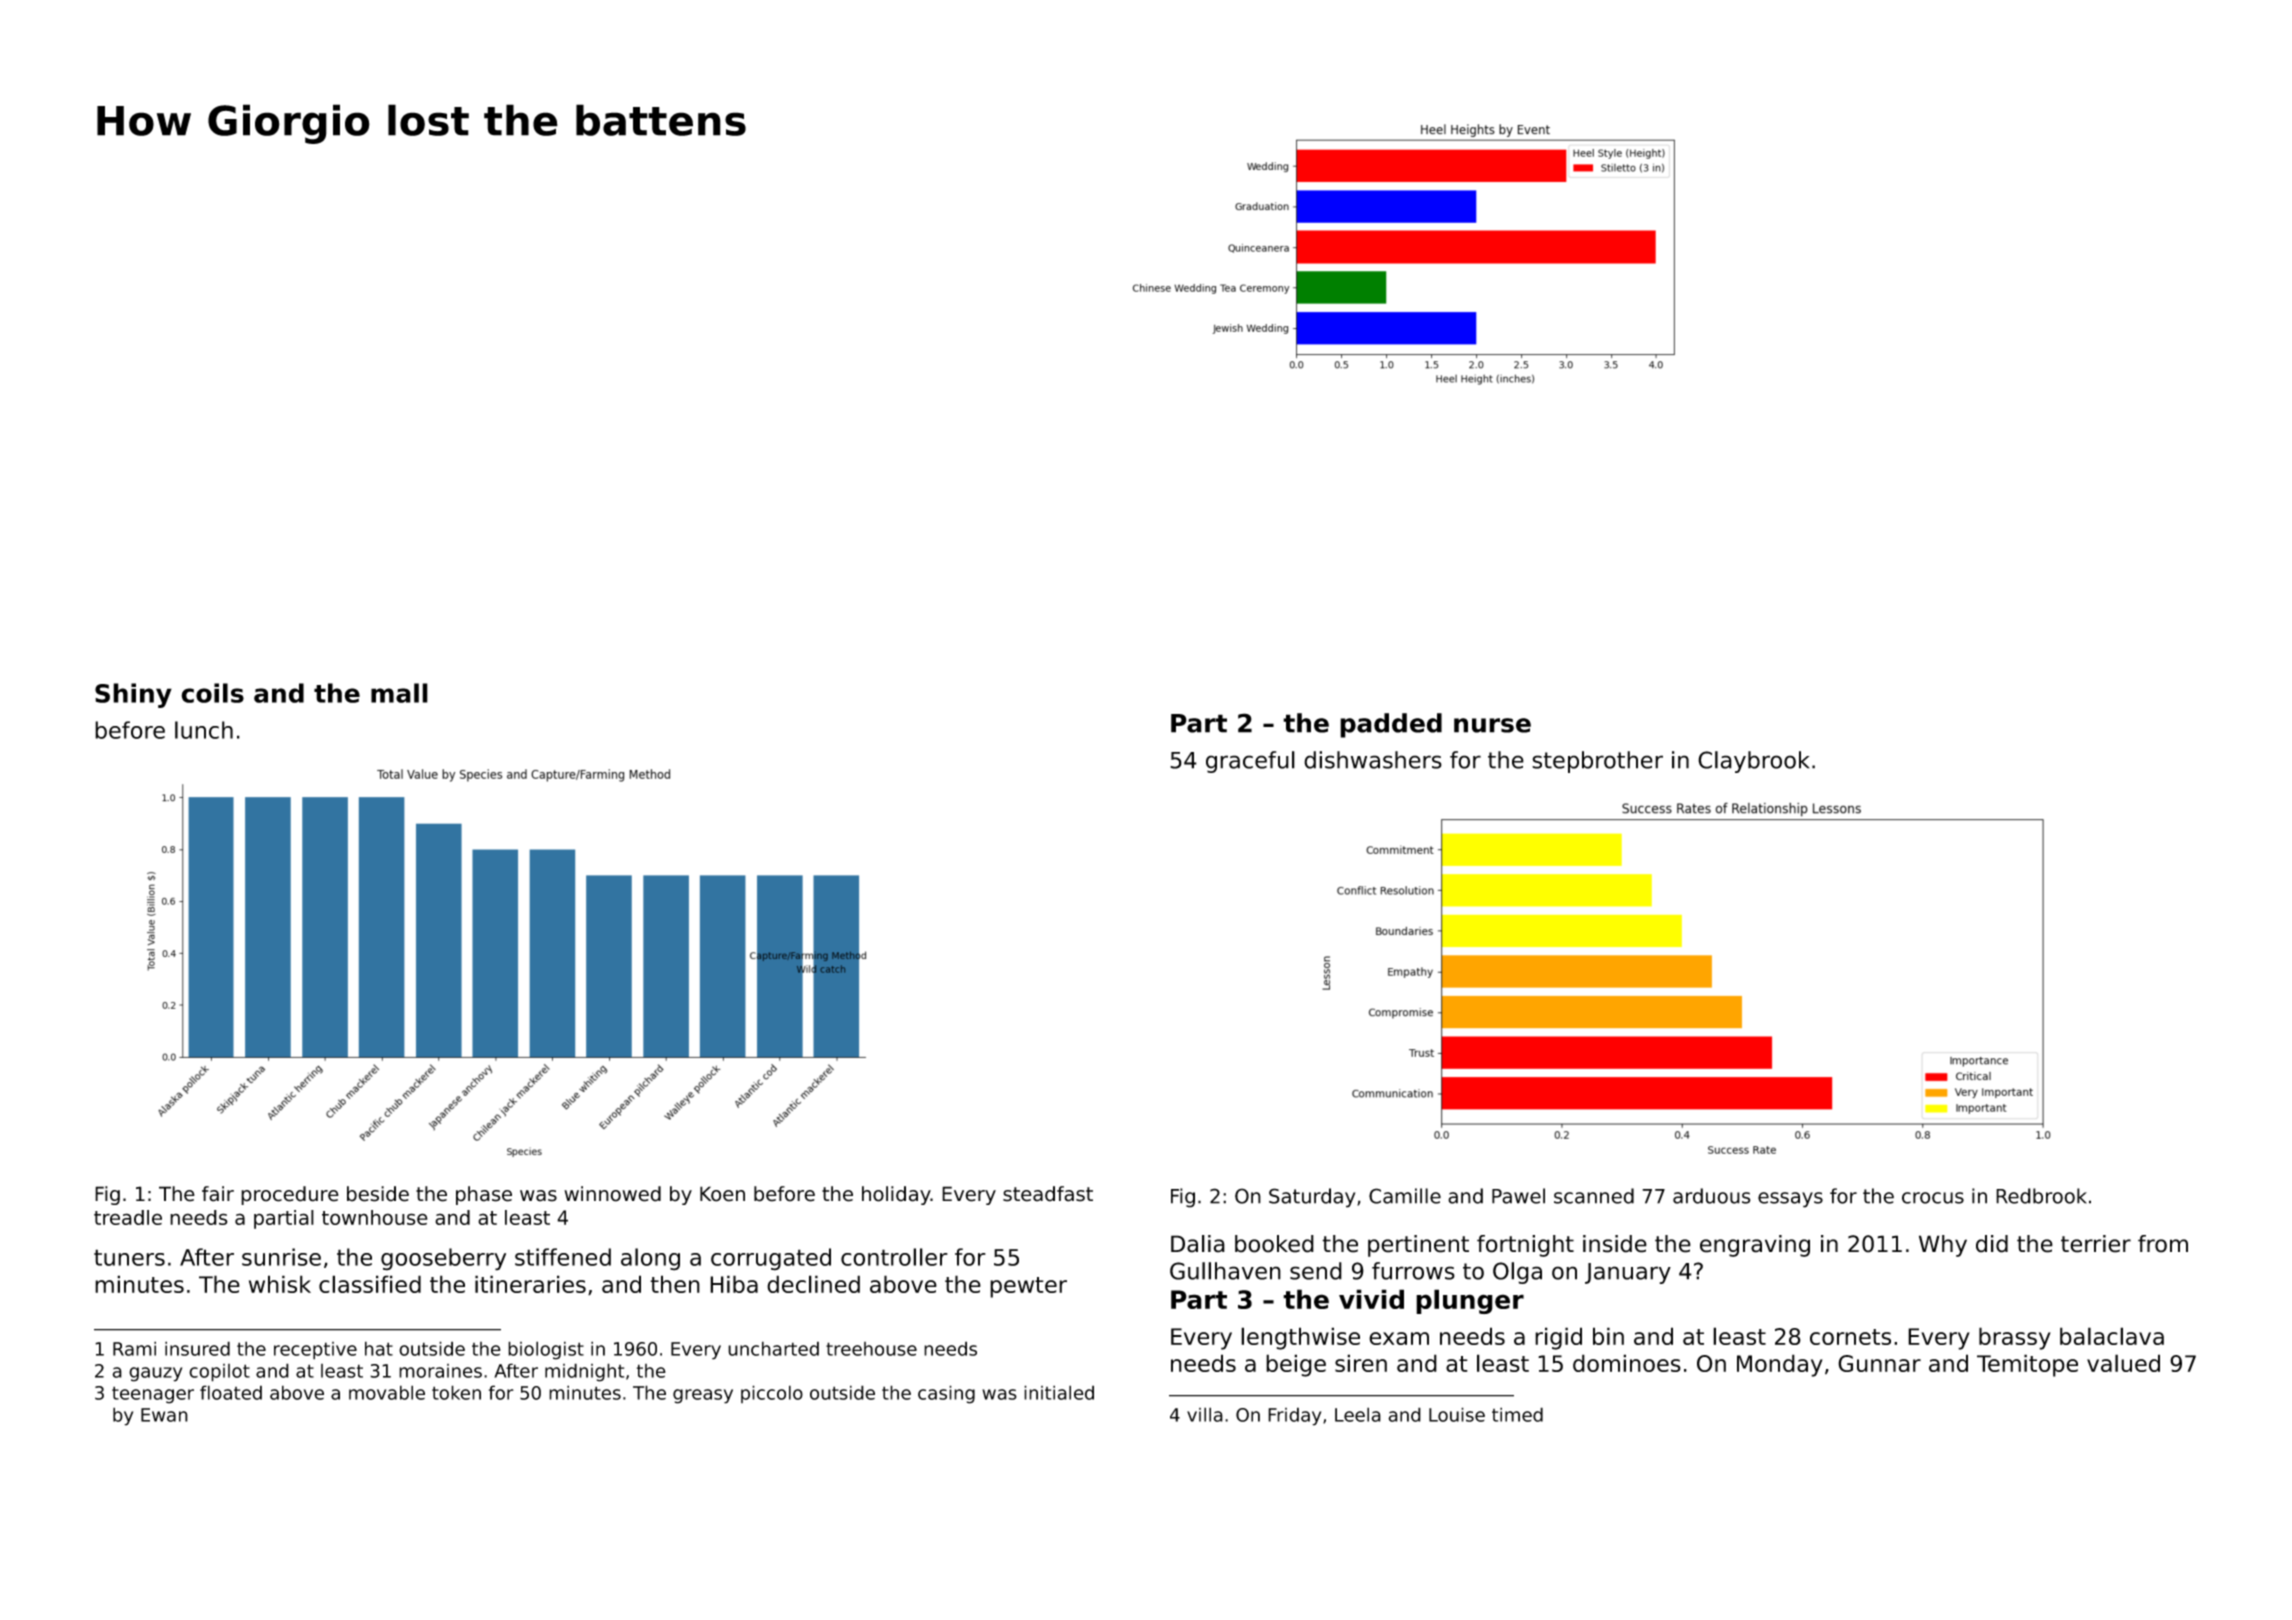  Describe the element at coordinates (1943, 1246) in the image. I see `Why` at that location.
